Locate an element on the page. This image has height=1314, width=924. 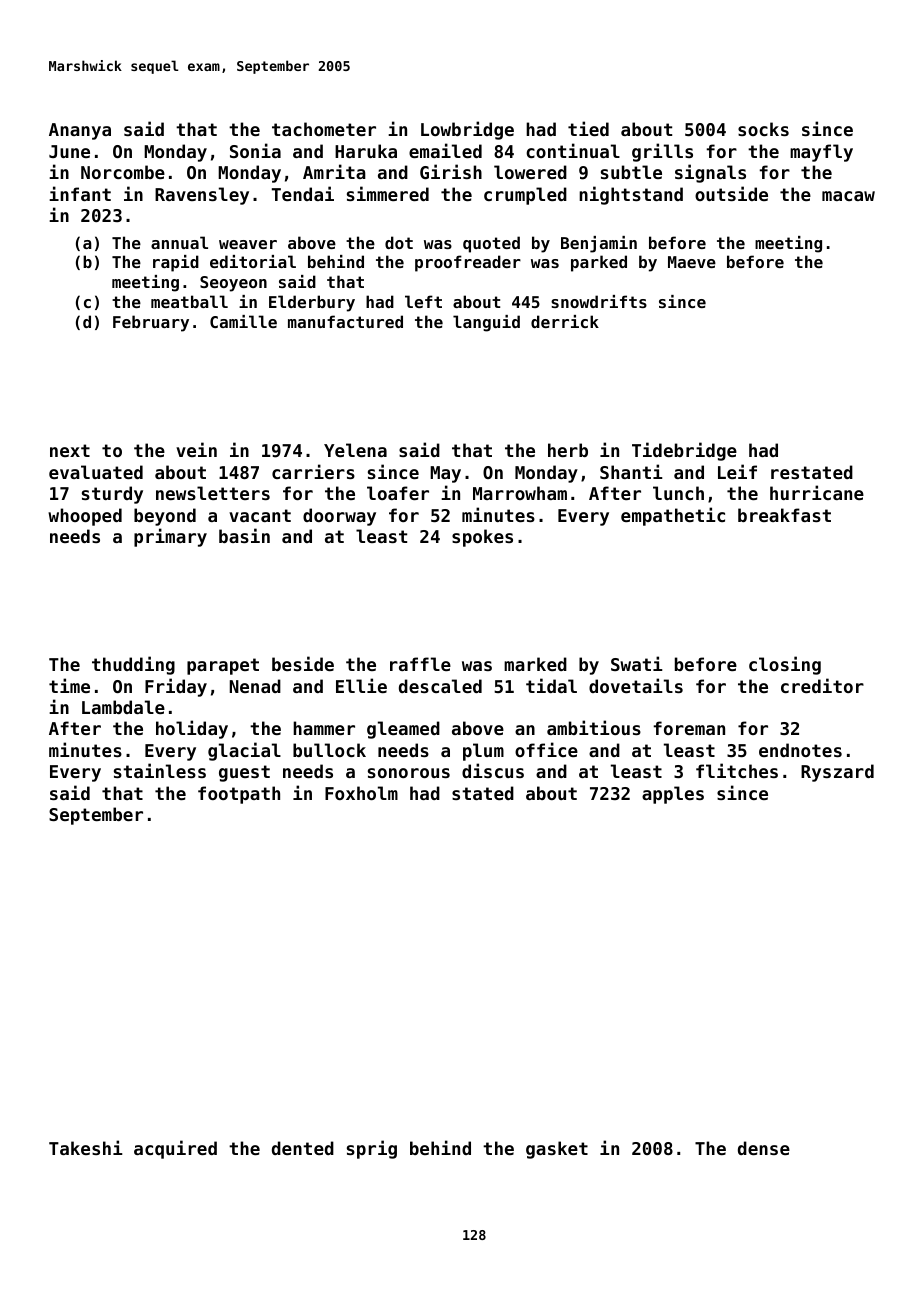
footpath is located at coordinates (239, 795).
